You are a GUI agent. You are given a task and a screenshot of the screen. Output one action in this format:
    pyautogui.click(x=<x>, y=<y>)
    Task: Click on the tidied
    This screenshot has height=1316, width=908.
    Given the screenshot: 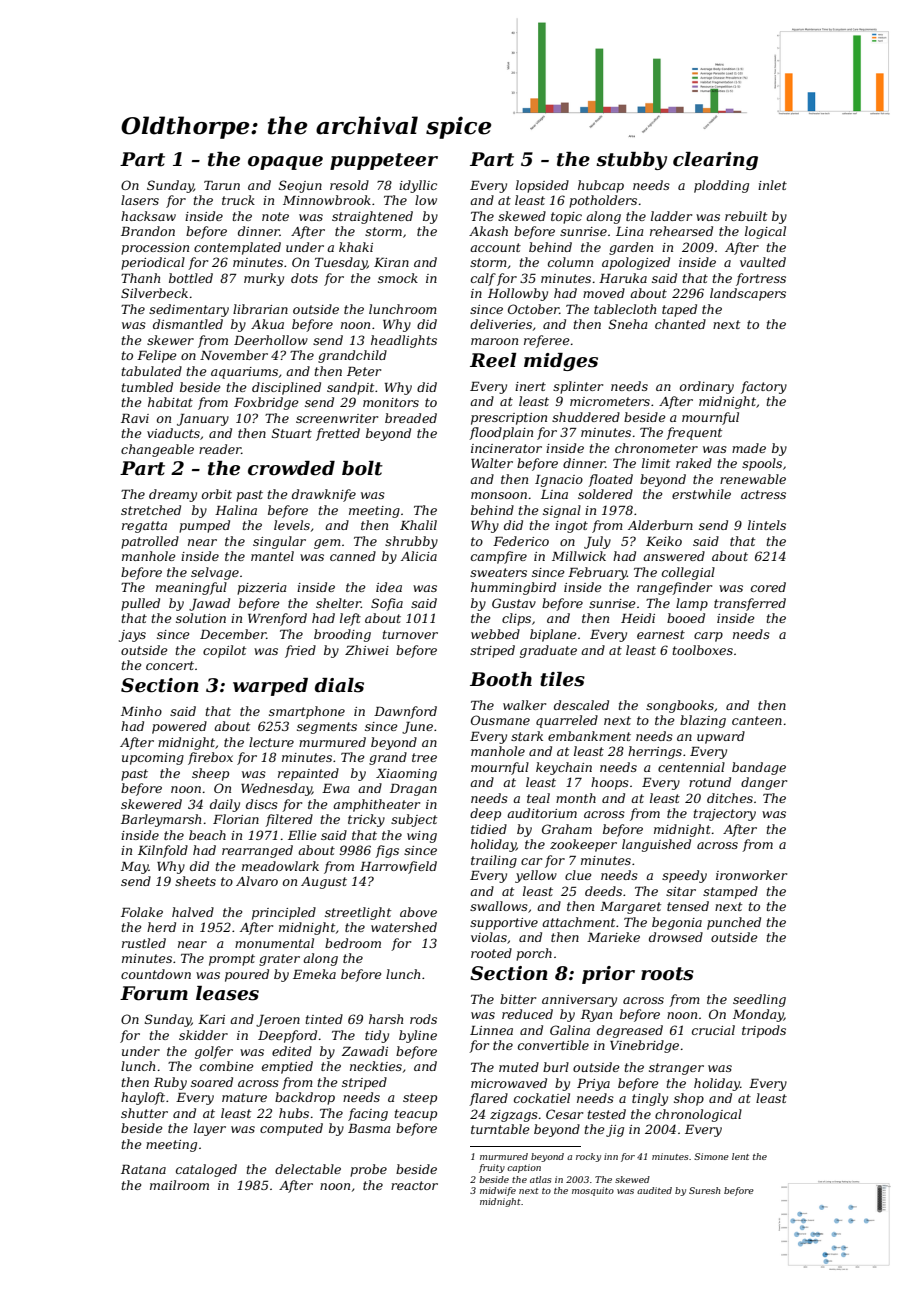 What is the action you would take?
    pyautogui.click(x=489, y=829)
